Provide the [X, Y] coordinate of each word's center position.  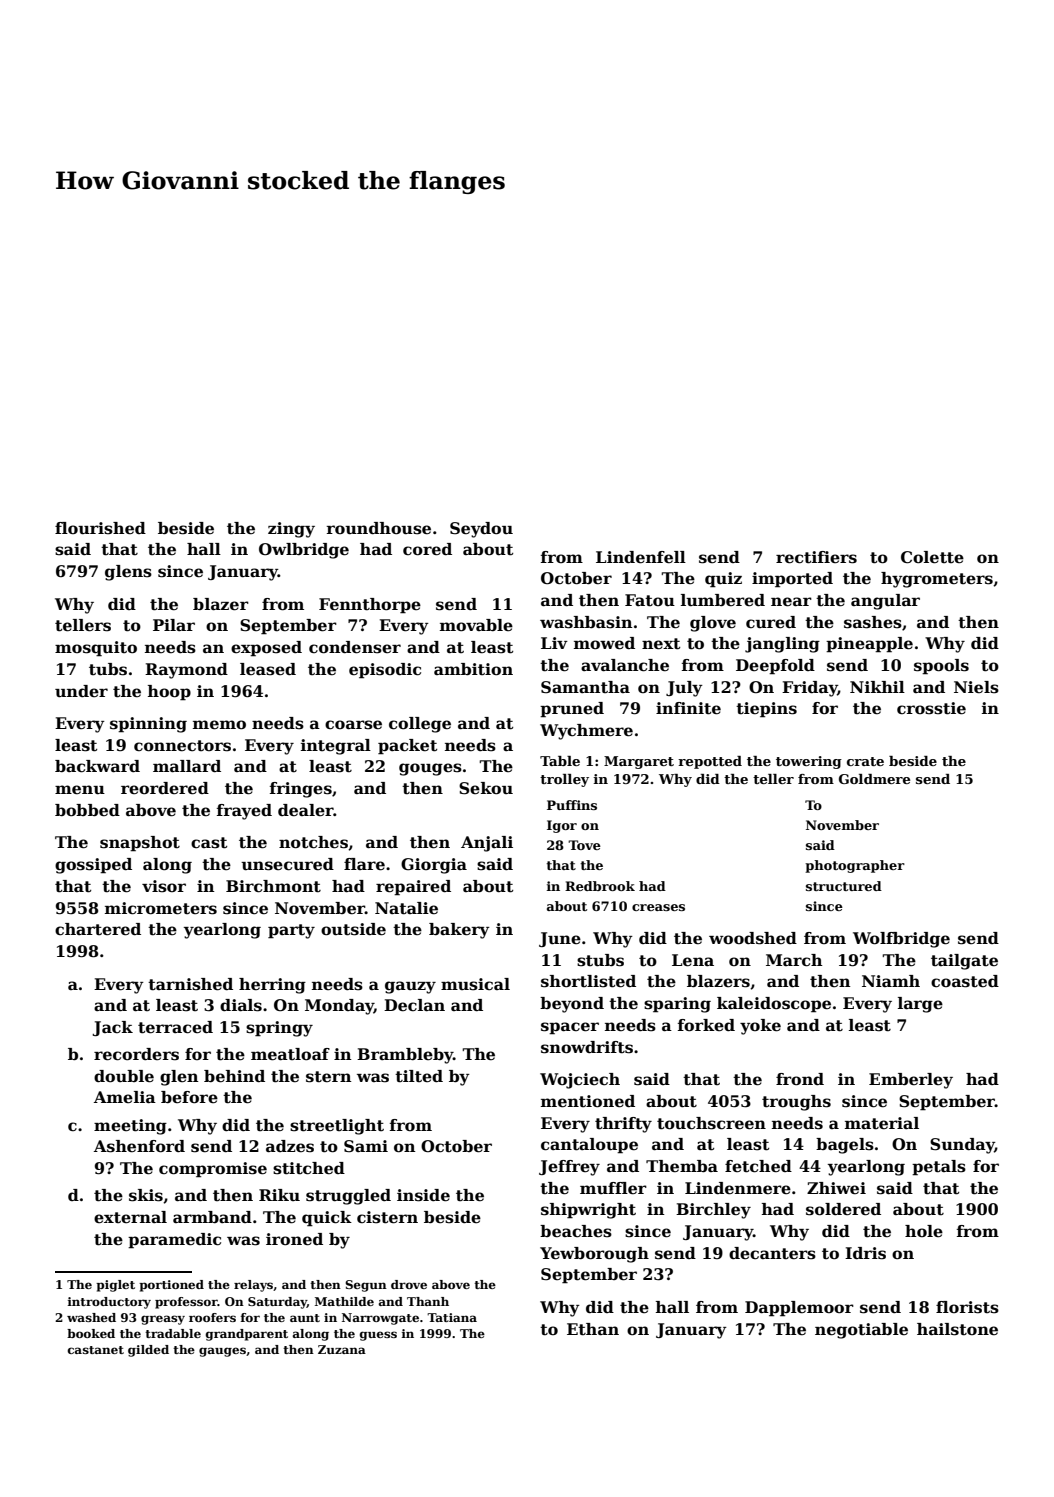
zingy [291, 530]
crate [865, 761]
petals [939, 1168]
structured [844, 886]
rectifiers [816, 557]
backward [97, 766]
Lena [693, 960]
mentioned [588, 1101]
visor [164, 886]
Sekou [486, 788]
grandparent [247, 1335]
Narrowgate [380, 1319]
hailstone [957, 1329]
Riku [279, 1195]
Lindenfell [641, 557]
